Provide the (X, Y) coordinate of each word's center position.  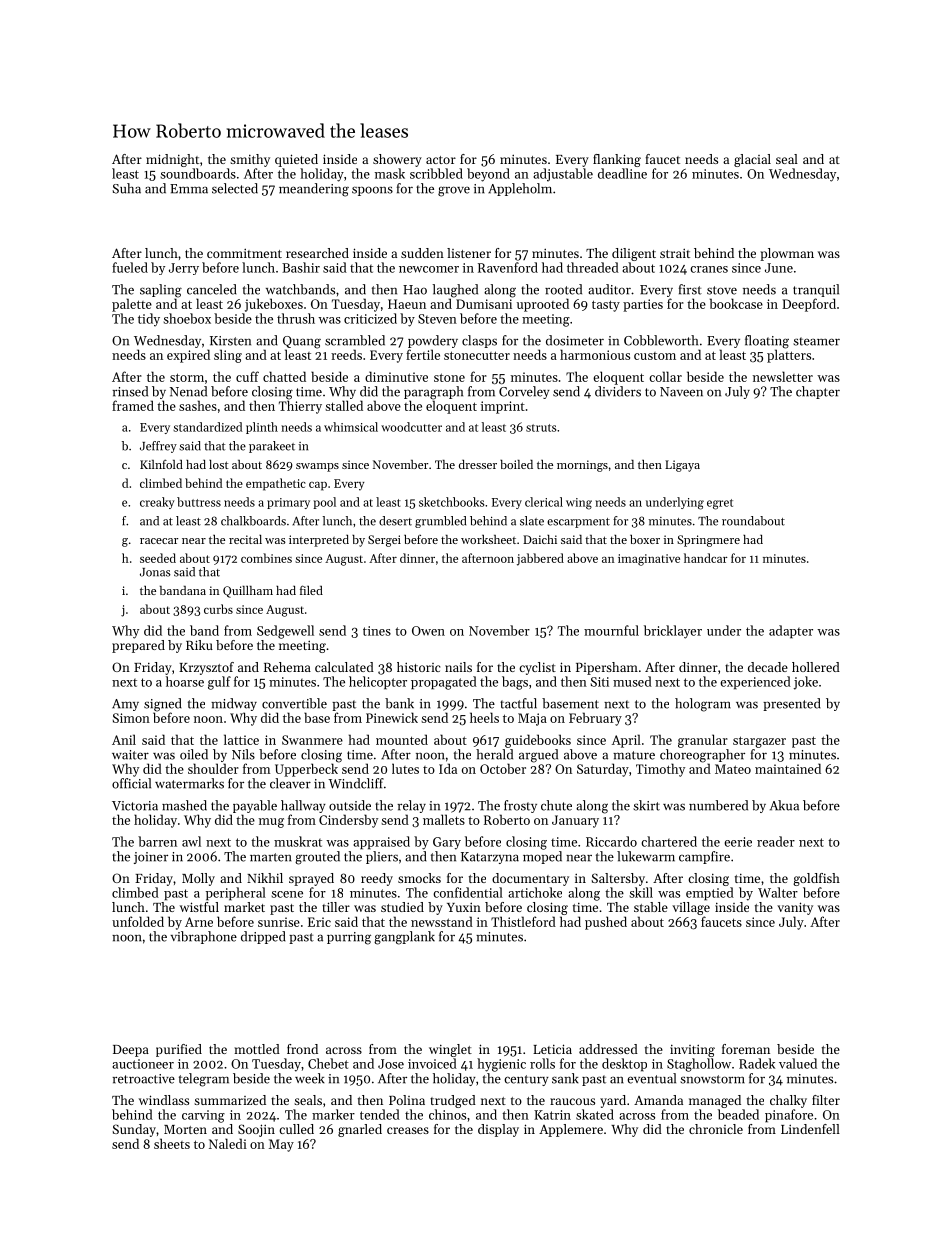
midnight (172, 160)
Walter (778, 892)
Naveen (681, 392)
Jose (391, 1064)
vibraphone (203, 937)
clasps (479, 341)
